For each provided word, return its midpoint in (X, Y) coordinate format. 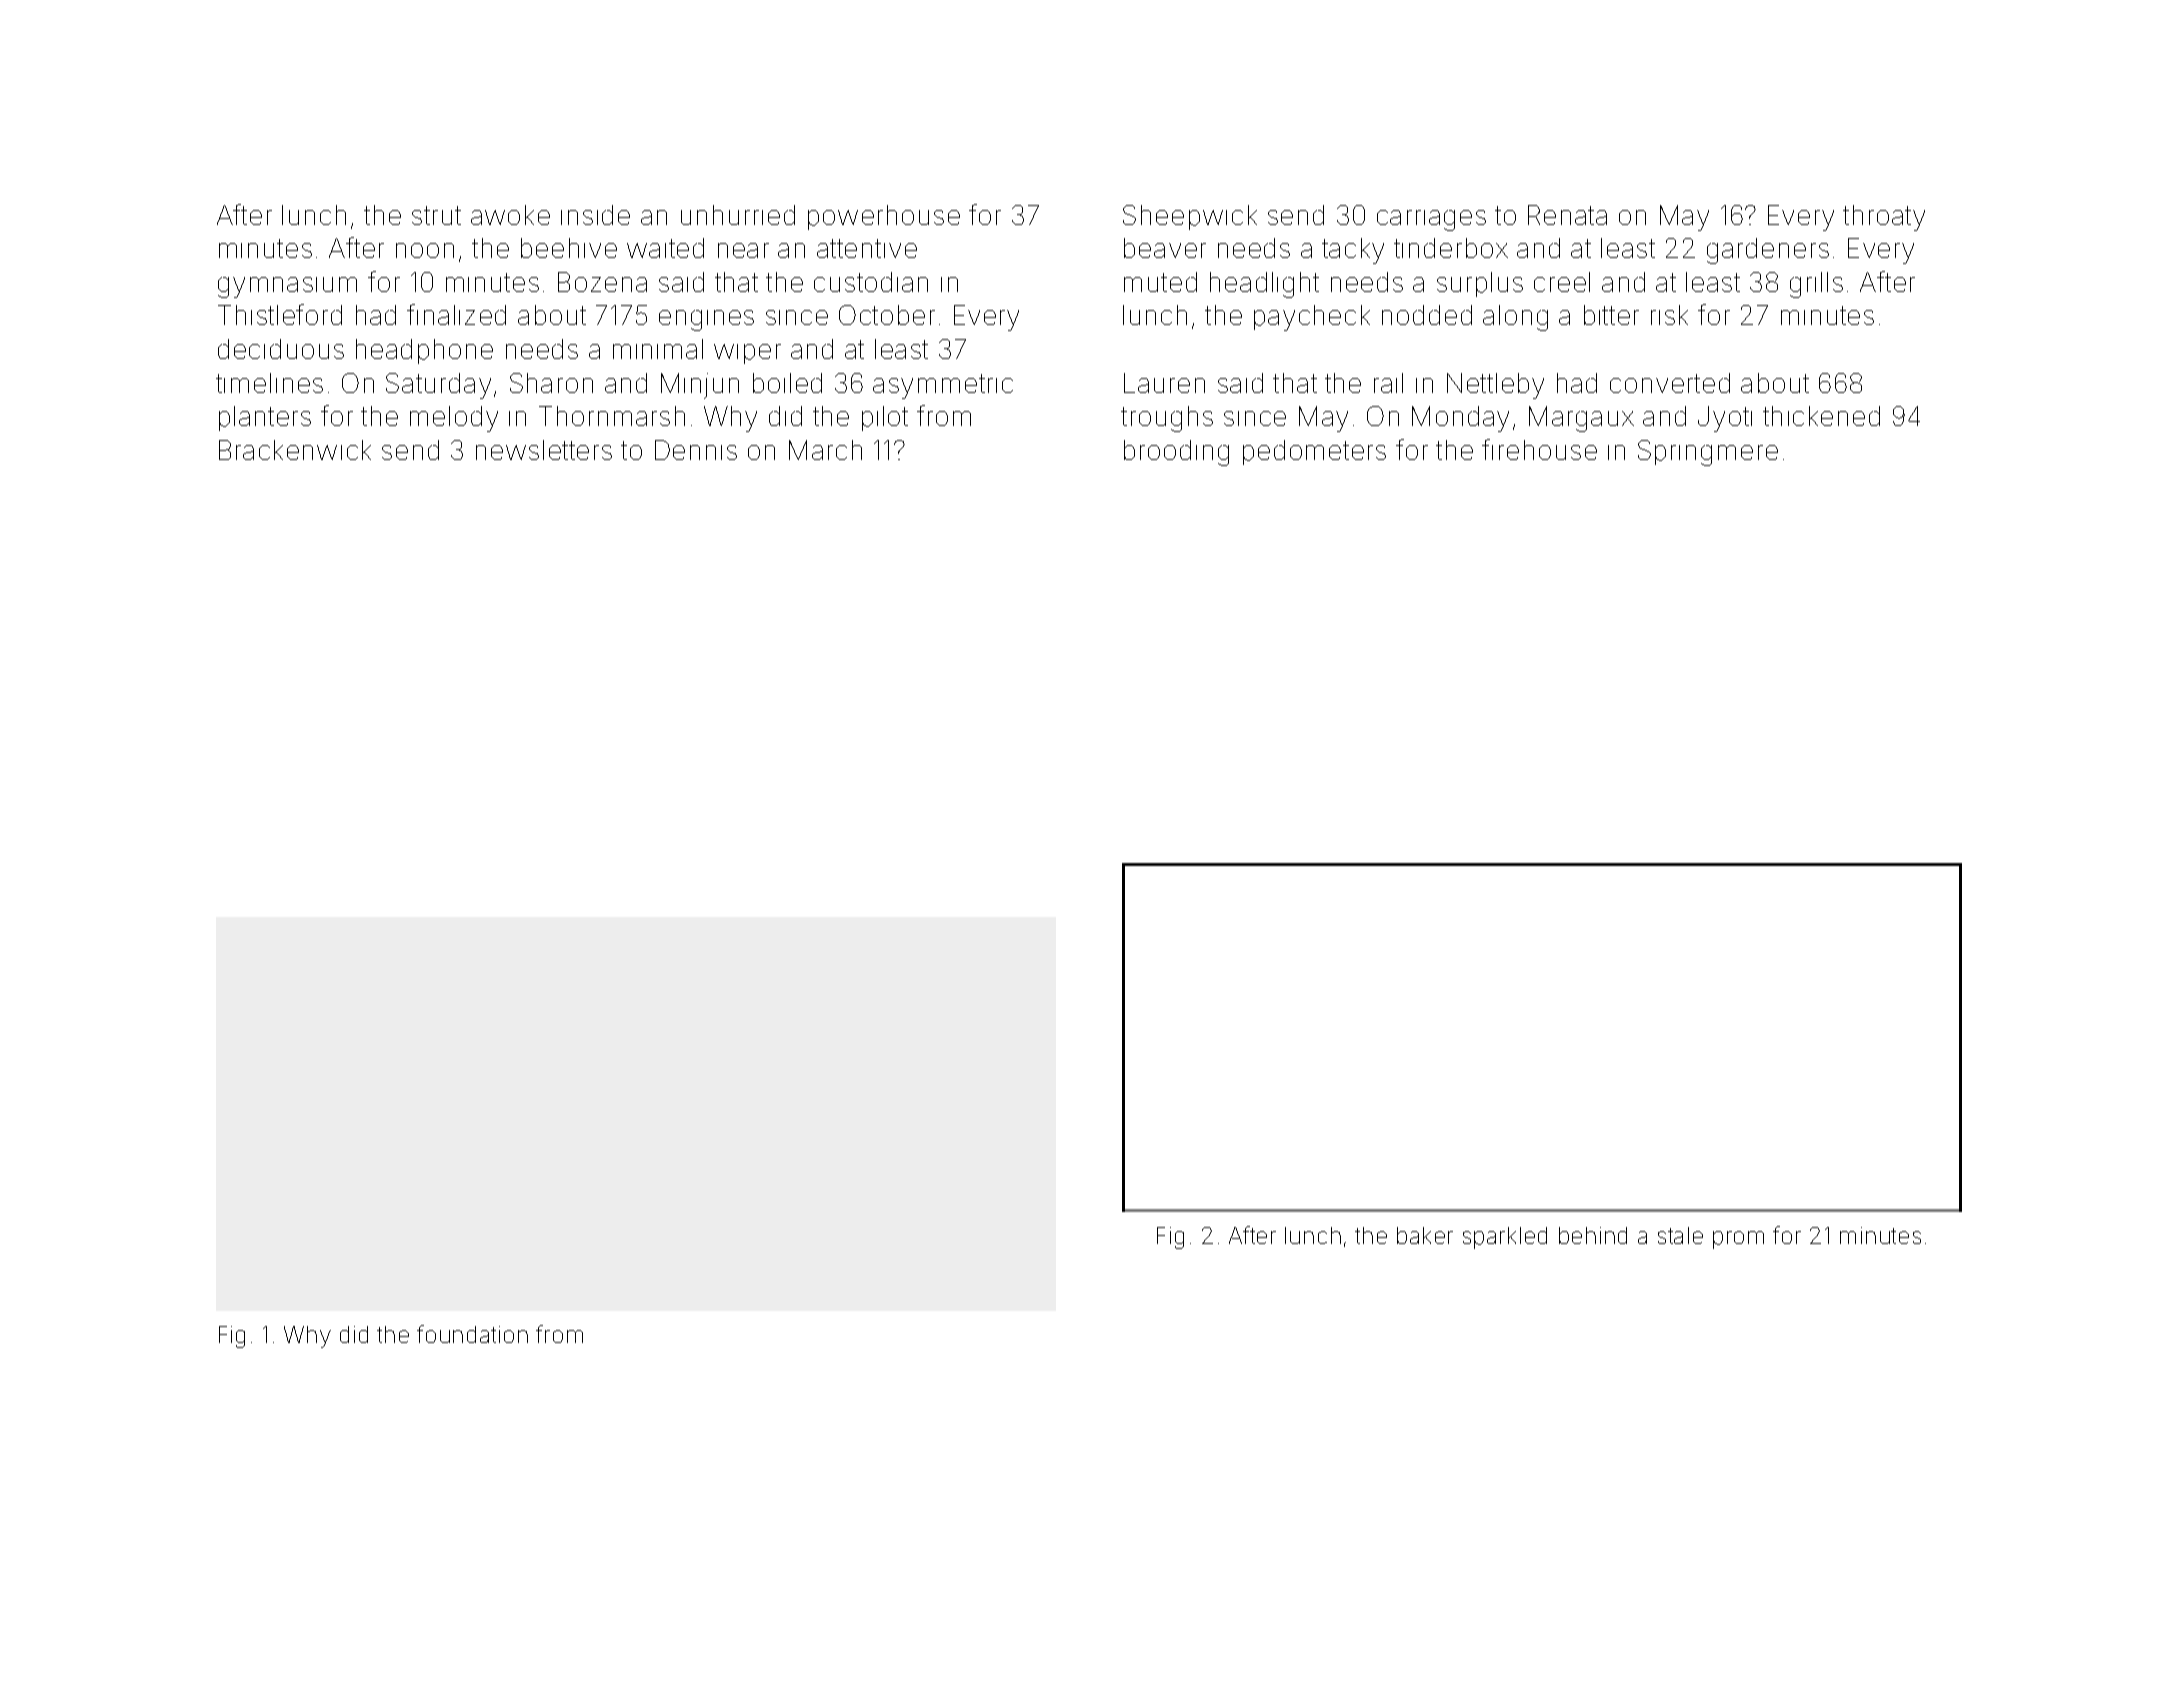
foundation (472, 1334)
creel (1562, 282)
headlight (1264, 285)
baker (1425, 1235)
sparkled (1505, 1238)
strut (436, 215)
